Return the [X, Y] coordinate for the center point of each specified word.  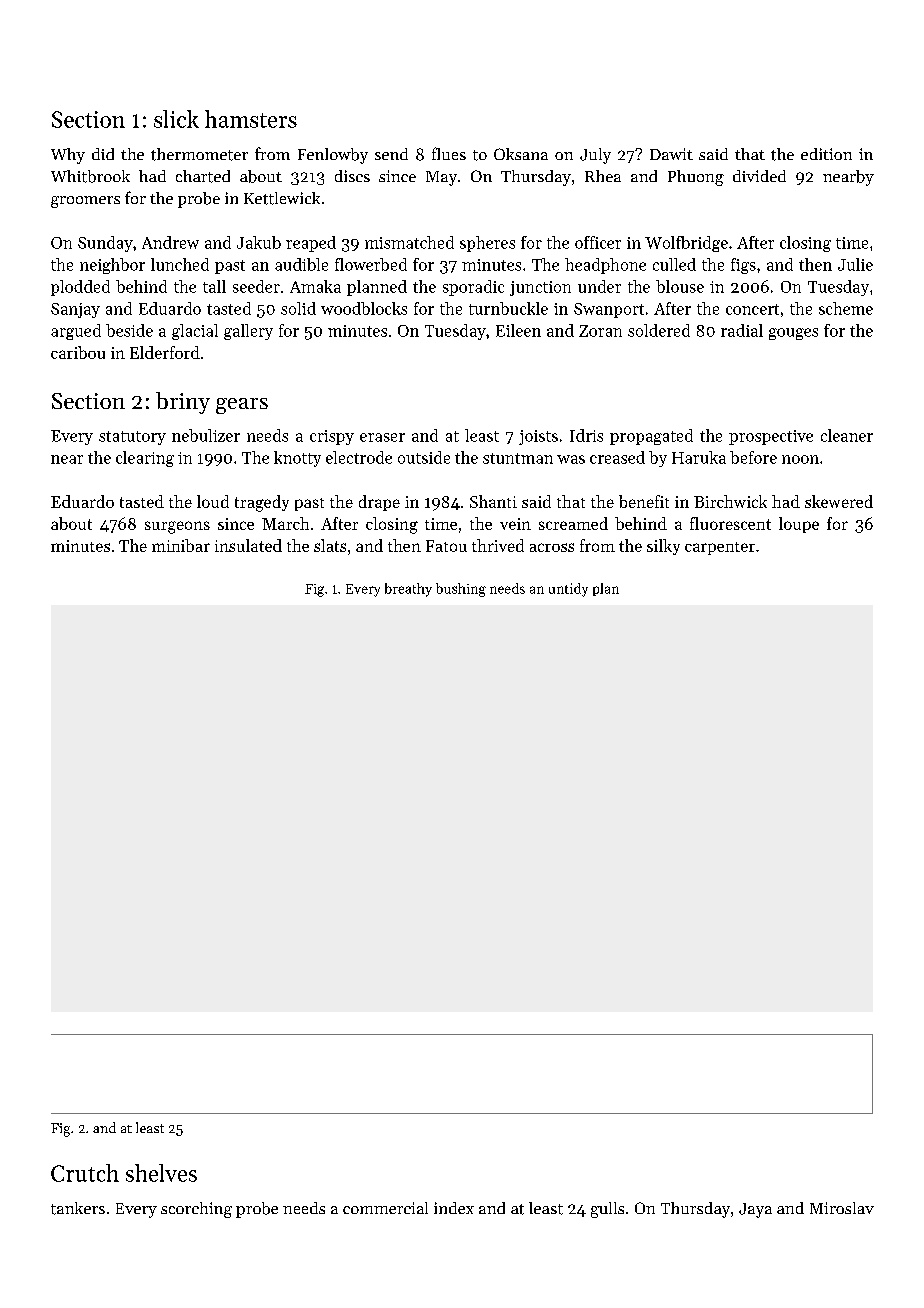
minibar [181, 545]
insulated [248, 545]
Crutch [85, 1173]
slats [330, 545]
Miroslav [842, 1208]
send [391, 154]
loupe [799, 525]
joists [538, 437]
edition [826, 154]
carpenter [720, 548]
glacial [195, 332]
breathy [408, 590]
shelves [161, 1173]
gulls [607, 1210]
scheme [846, 308]
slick [176, 119]
